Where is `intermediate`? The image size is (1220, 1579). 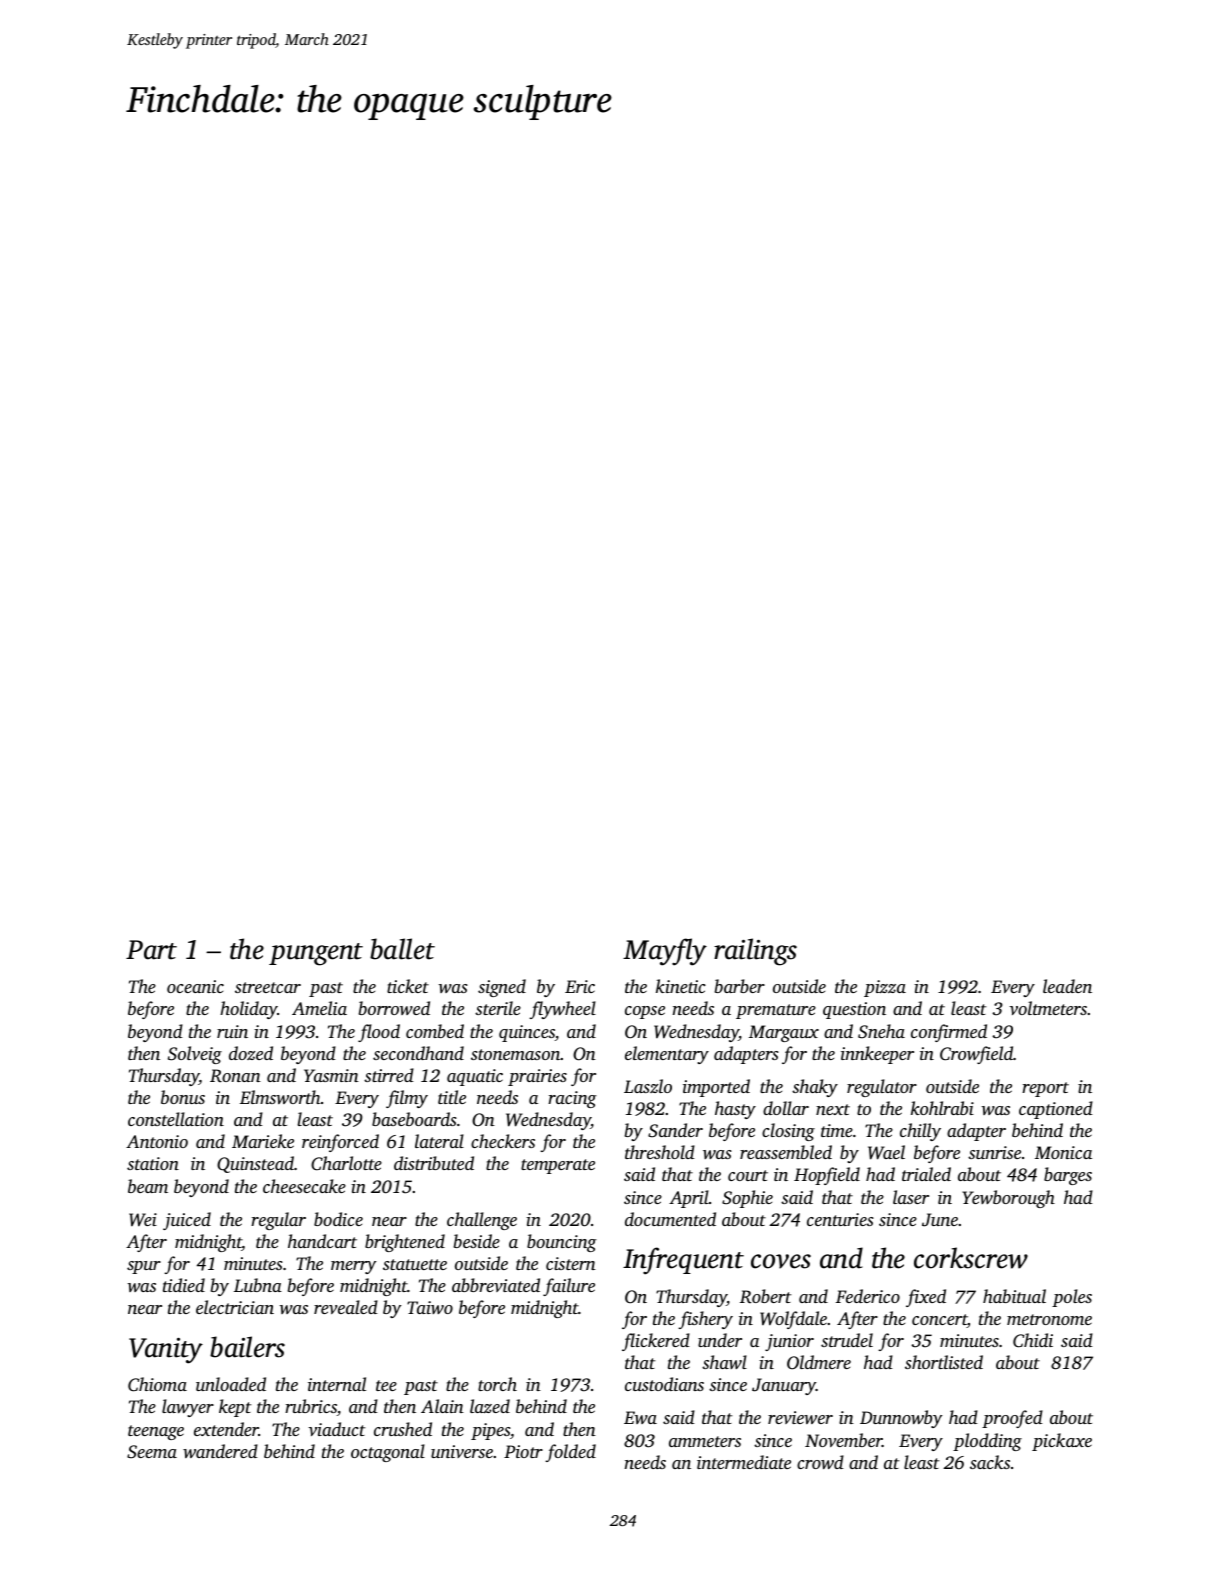 intermediate is located at coordinates (744, 1462).
